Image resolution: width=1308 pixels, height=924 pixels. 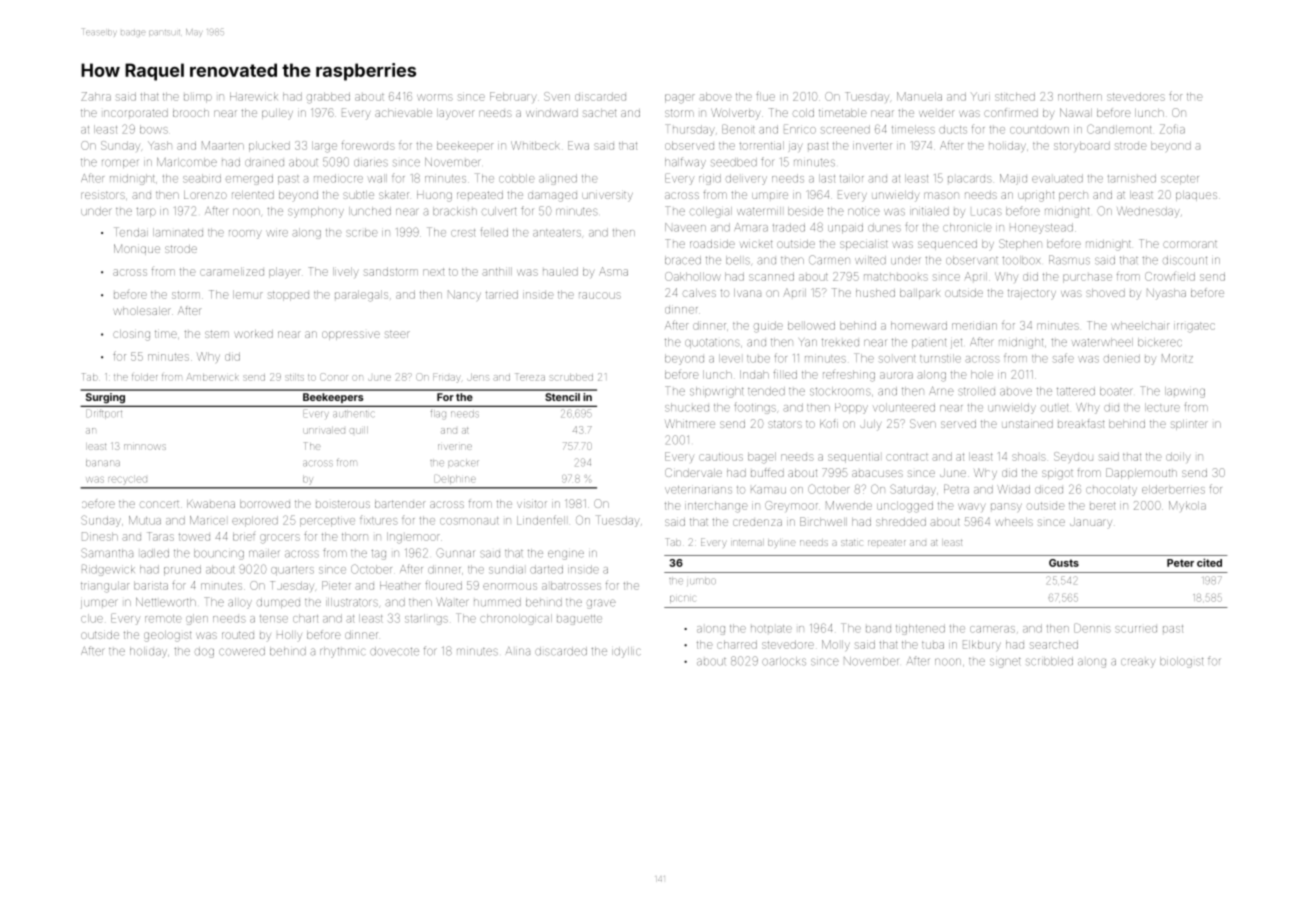 I want to click on alloy, so click(x=240, y=603).
